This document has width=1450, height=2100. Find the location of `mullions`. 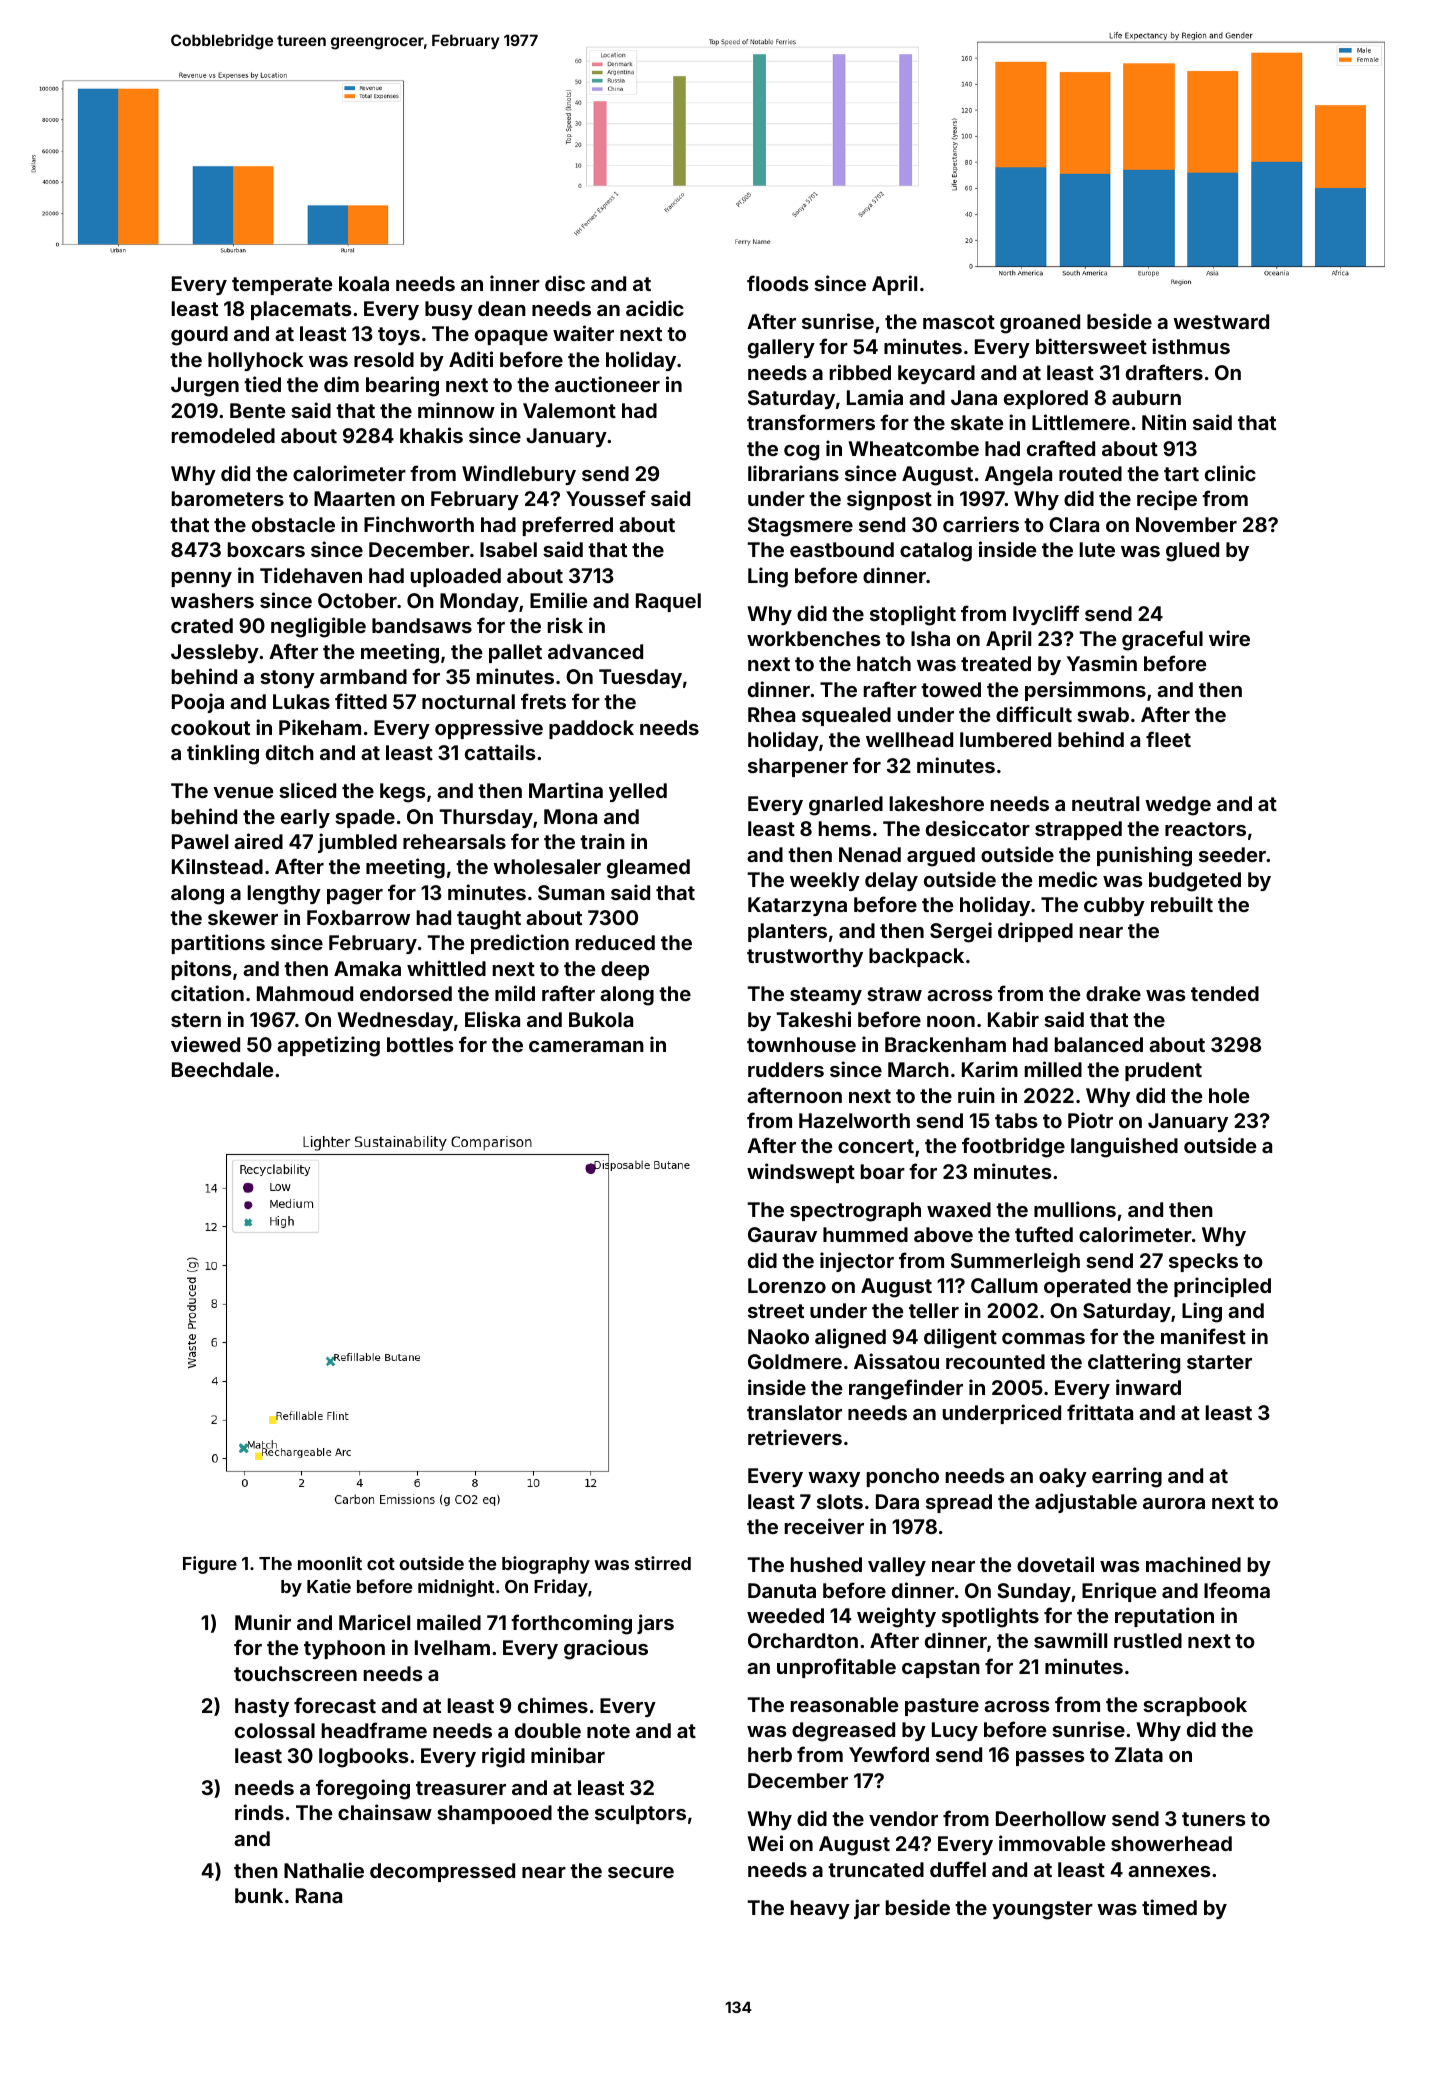

mullions is located at coordinates (1075, 1209).
